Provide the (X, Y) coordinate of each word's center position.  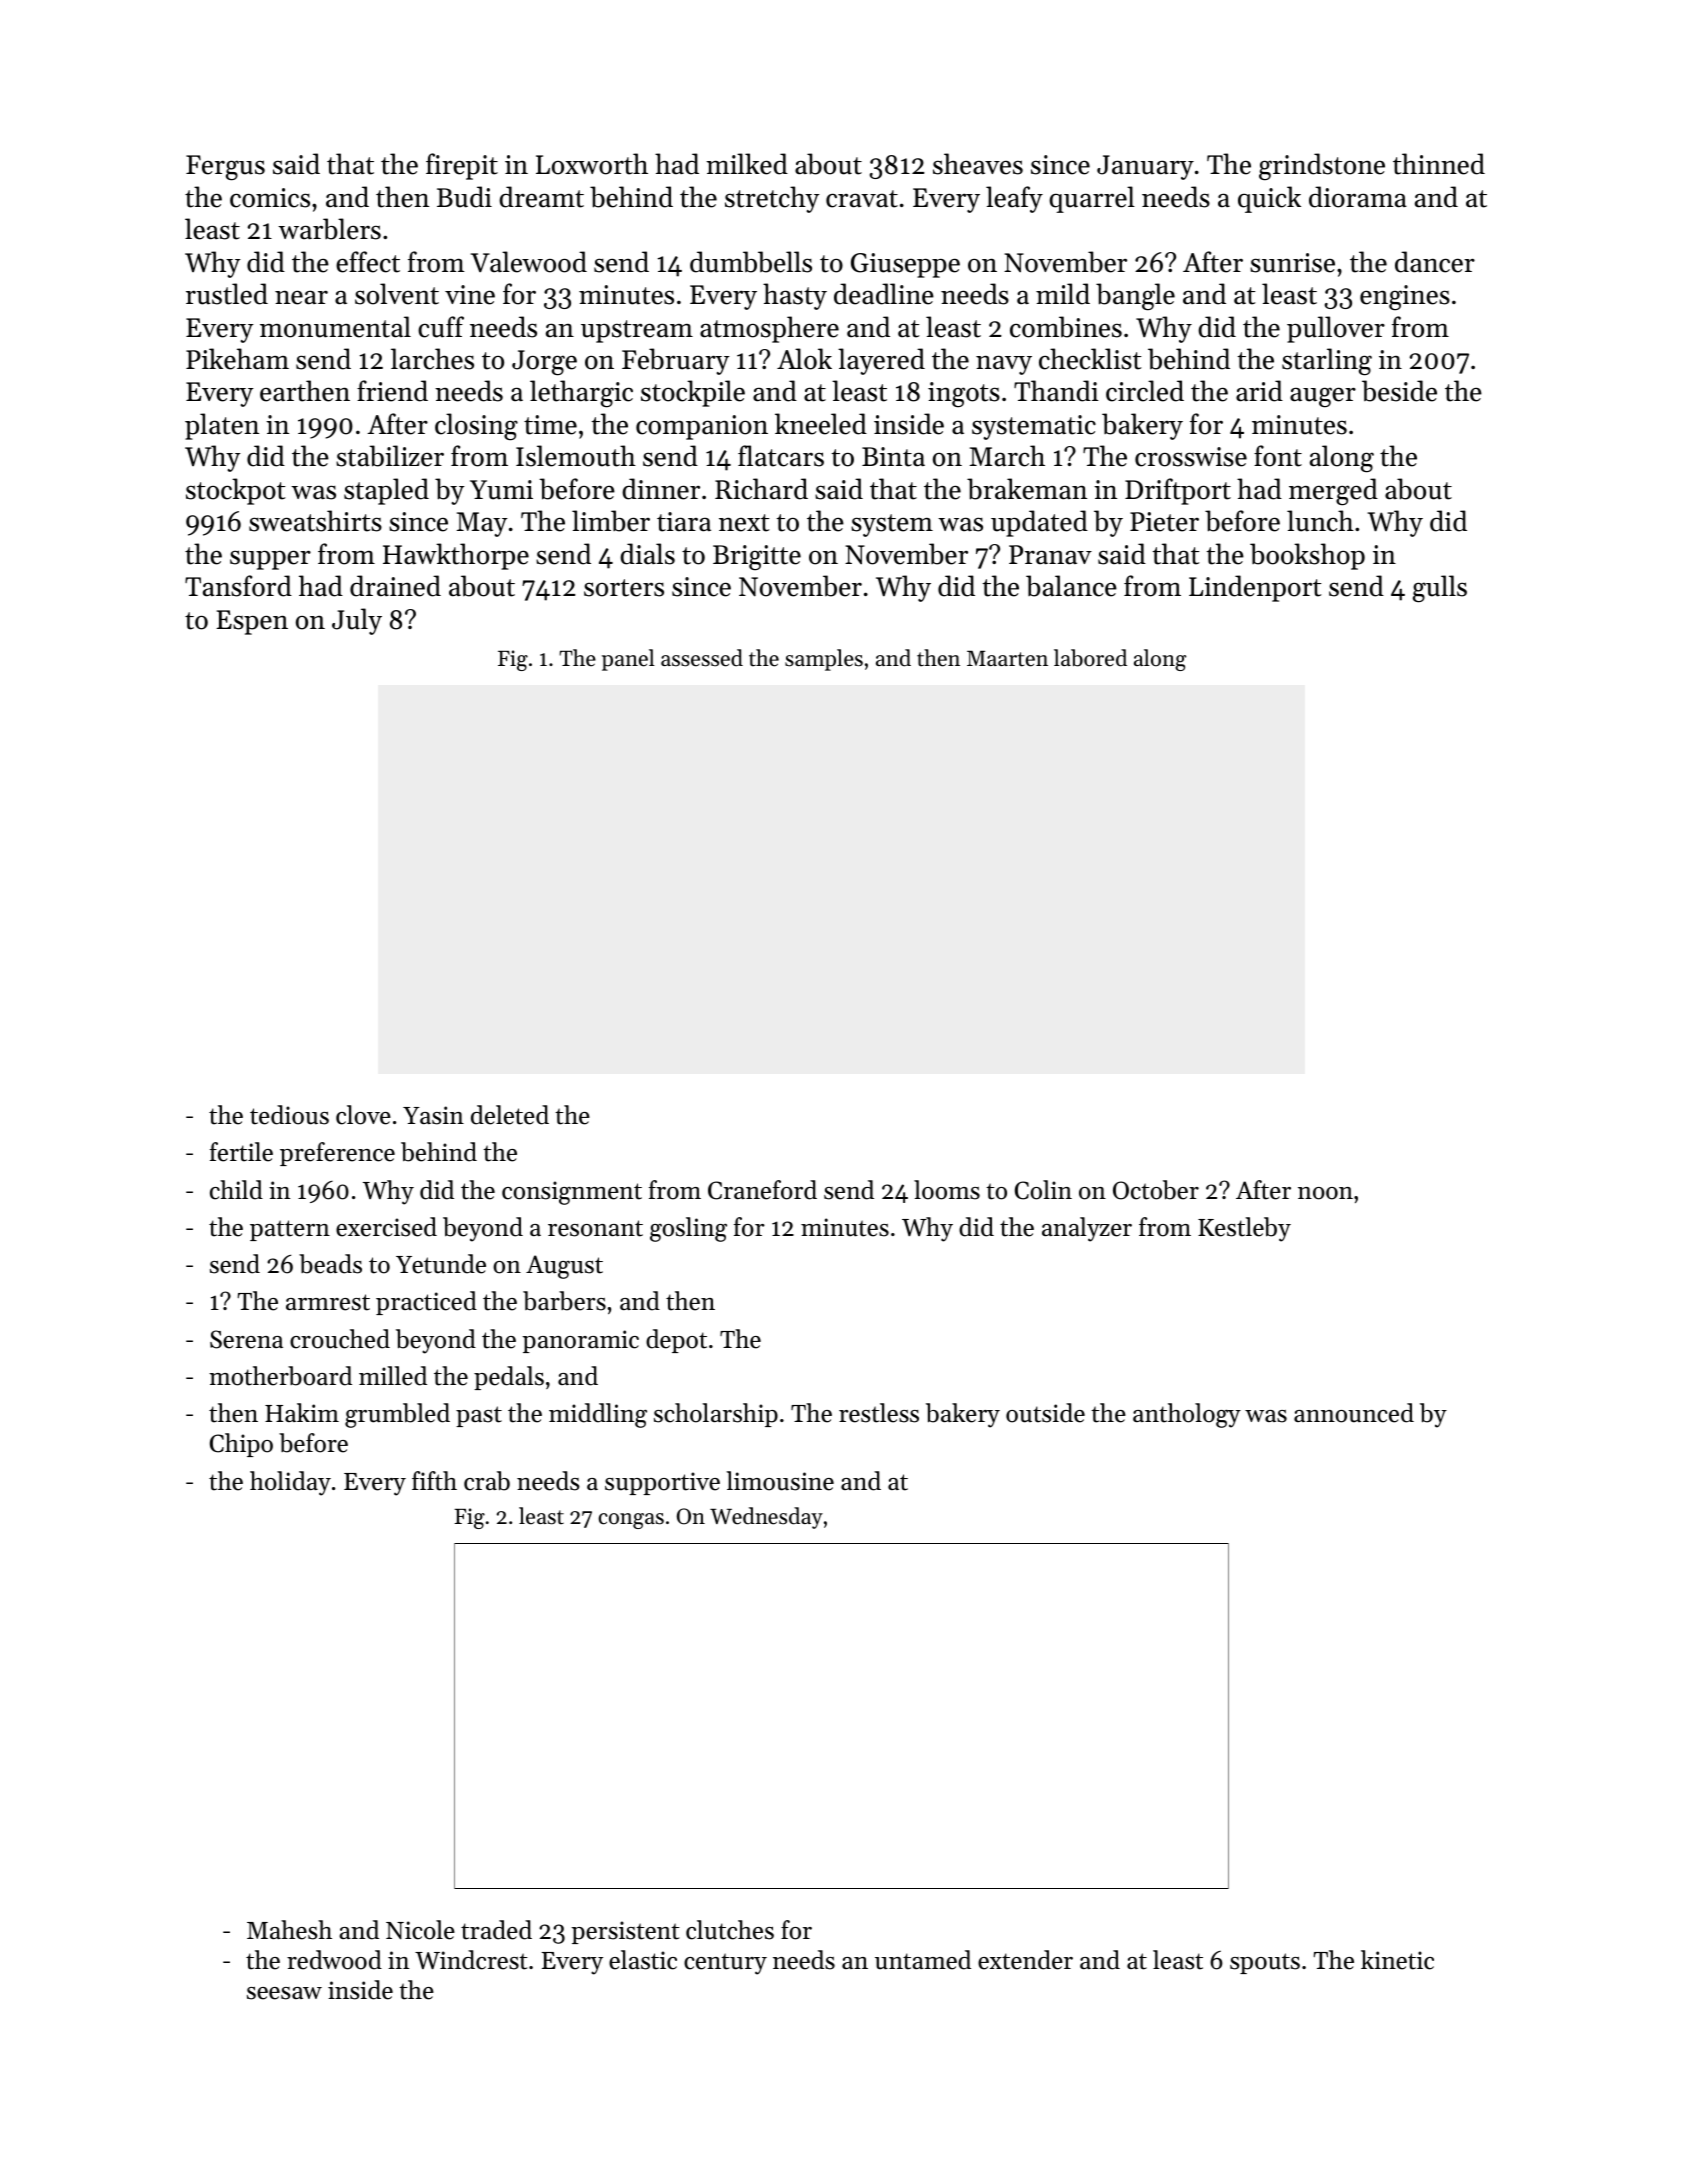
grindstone (1322, 167)
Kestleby (1244, 1229)
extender (1025, 1960)
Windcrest (471, 1960)
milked (747, 164)
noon (1325, 1193)
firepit (462, 166)
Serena (246, 1339)
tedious (289, 1115)
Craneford (762, 1190)
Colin (1043, 1190)
